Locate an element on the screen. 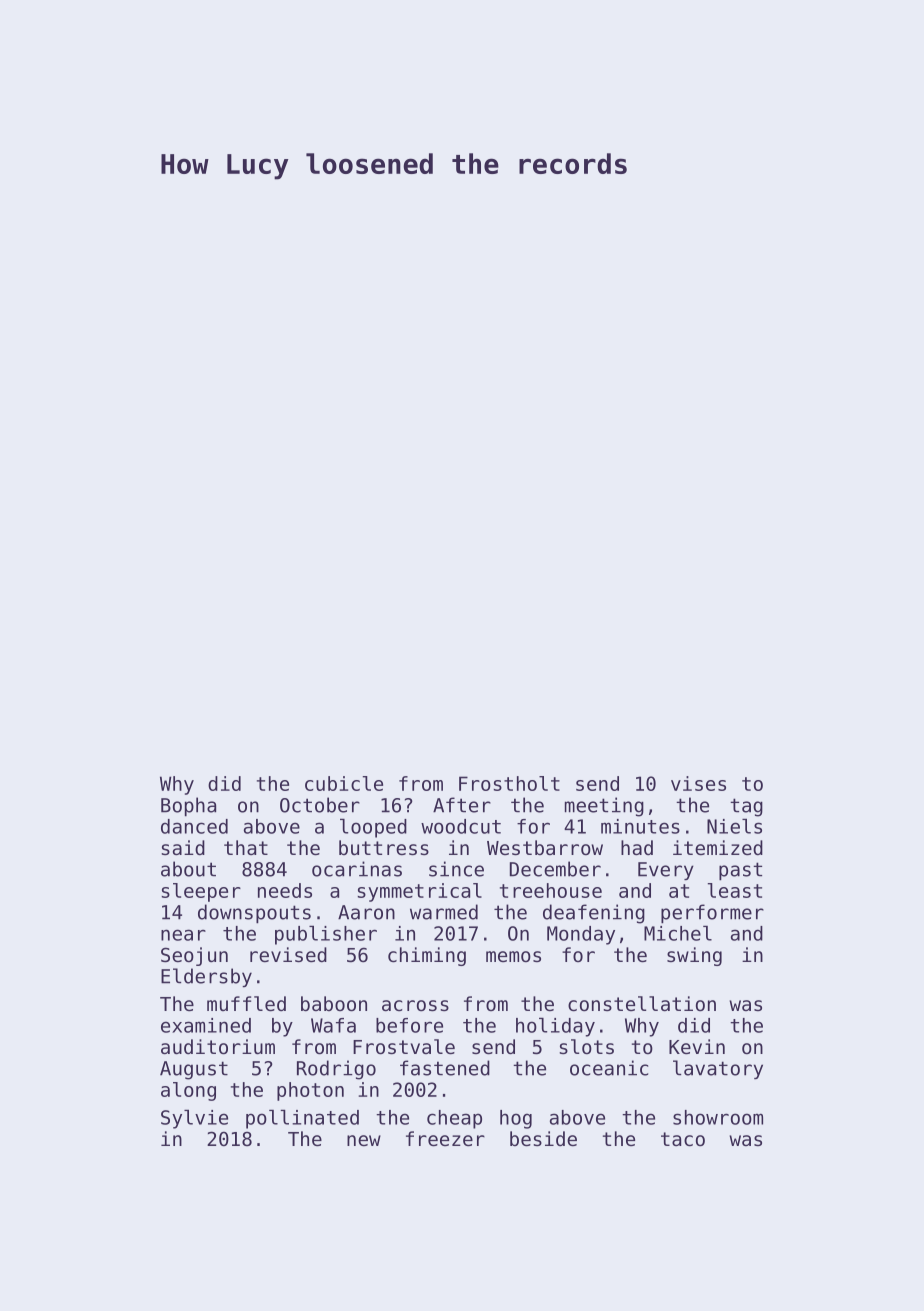 This screenshot has height=1311, width=924. freezer is located at coordinates (445, 1138).
